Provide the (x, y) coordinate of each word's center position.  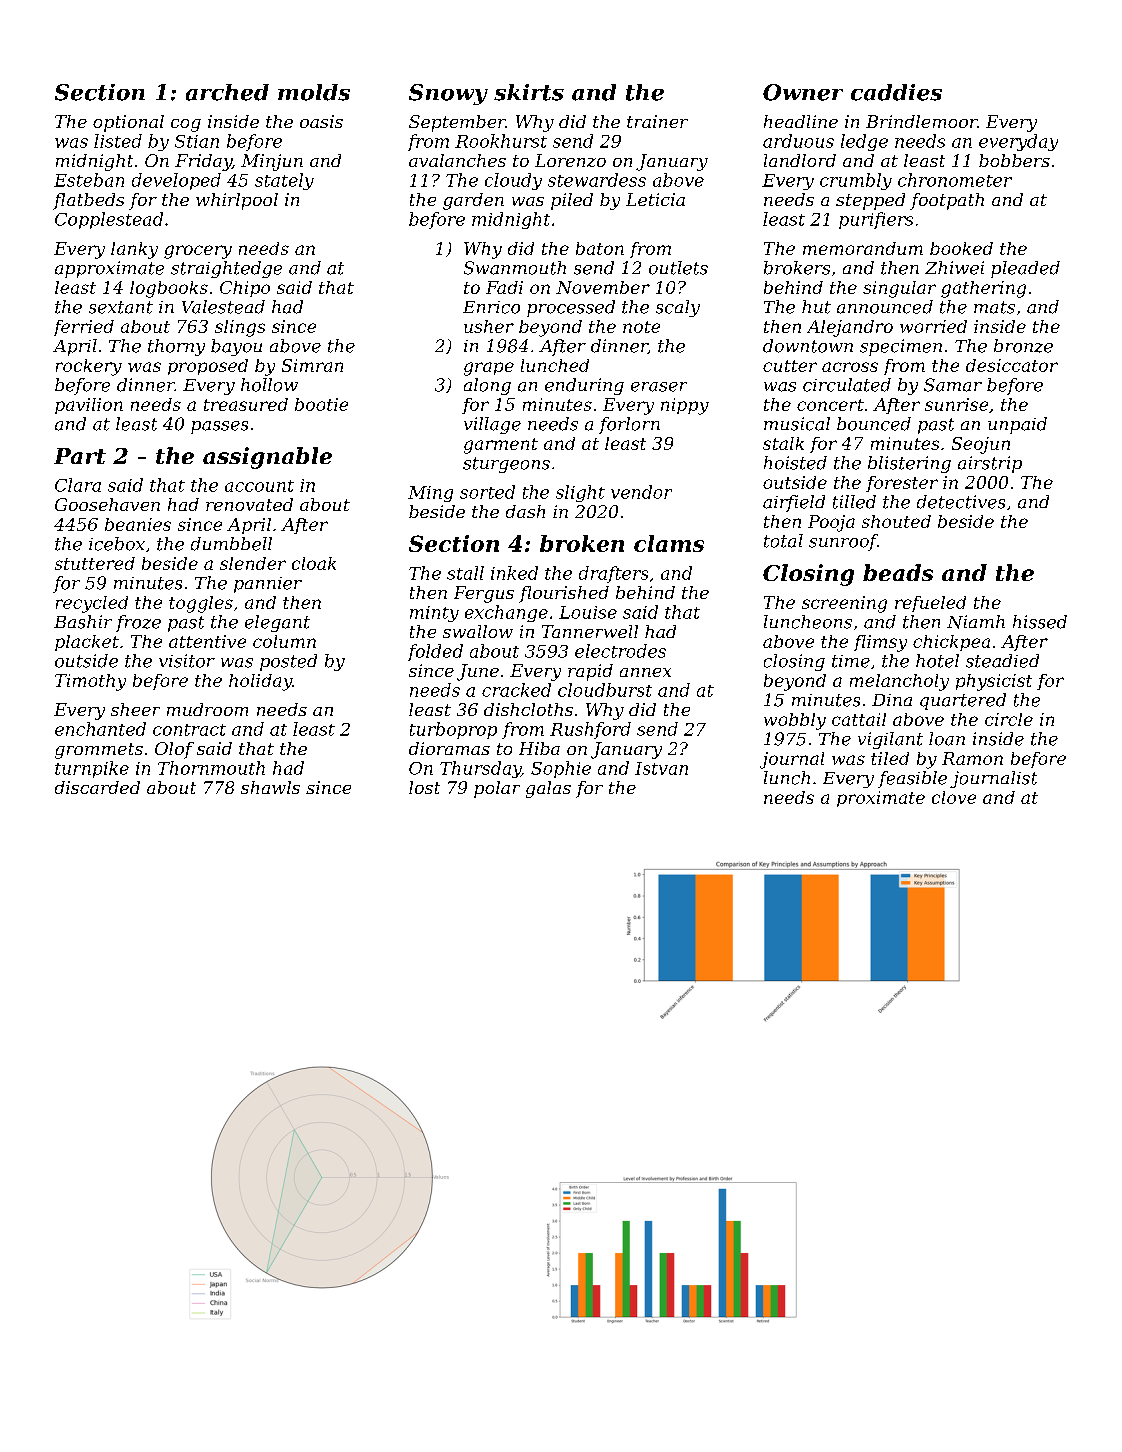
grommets (99, 751)
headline (801, 121)
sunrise (956, 404)
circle (1009, 719)
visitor (187, 661)
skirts (529, 92)
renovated (249, 504)
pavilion (89, 406)
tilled (854, 502)
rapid (590, 672)
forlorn (629, 425)
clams (669, 543)
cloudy (513, 181)
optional (128, 123)
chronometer (955, 180)
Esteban (89, 180)
